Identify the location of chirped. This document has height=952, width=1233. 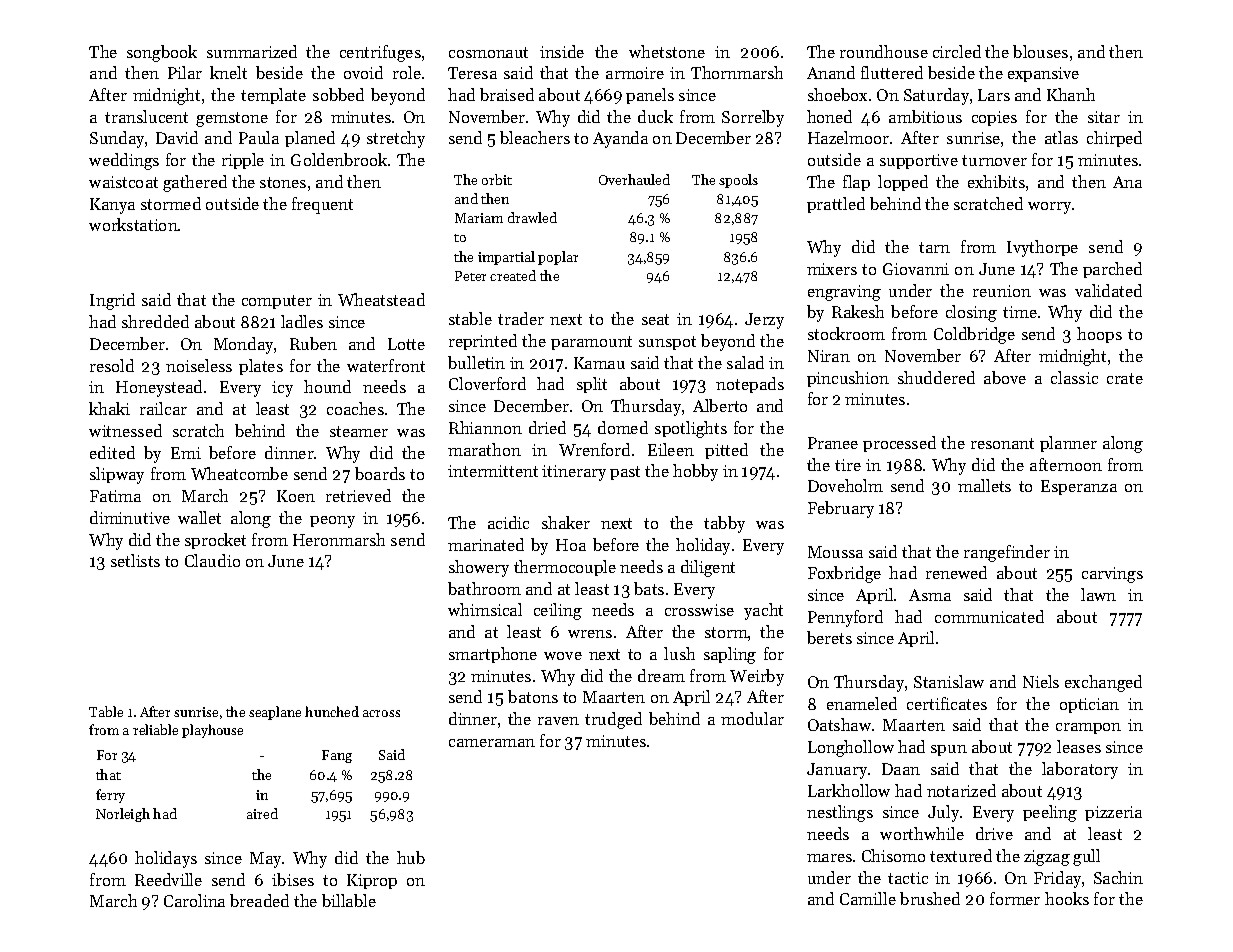
(1114, 139).
